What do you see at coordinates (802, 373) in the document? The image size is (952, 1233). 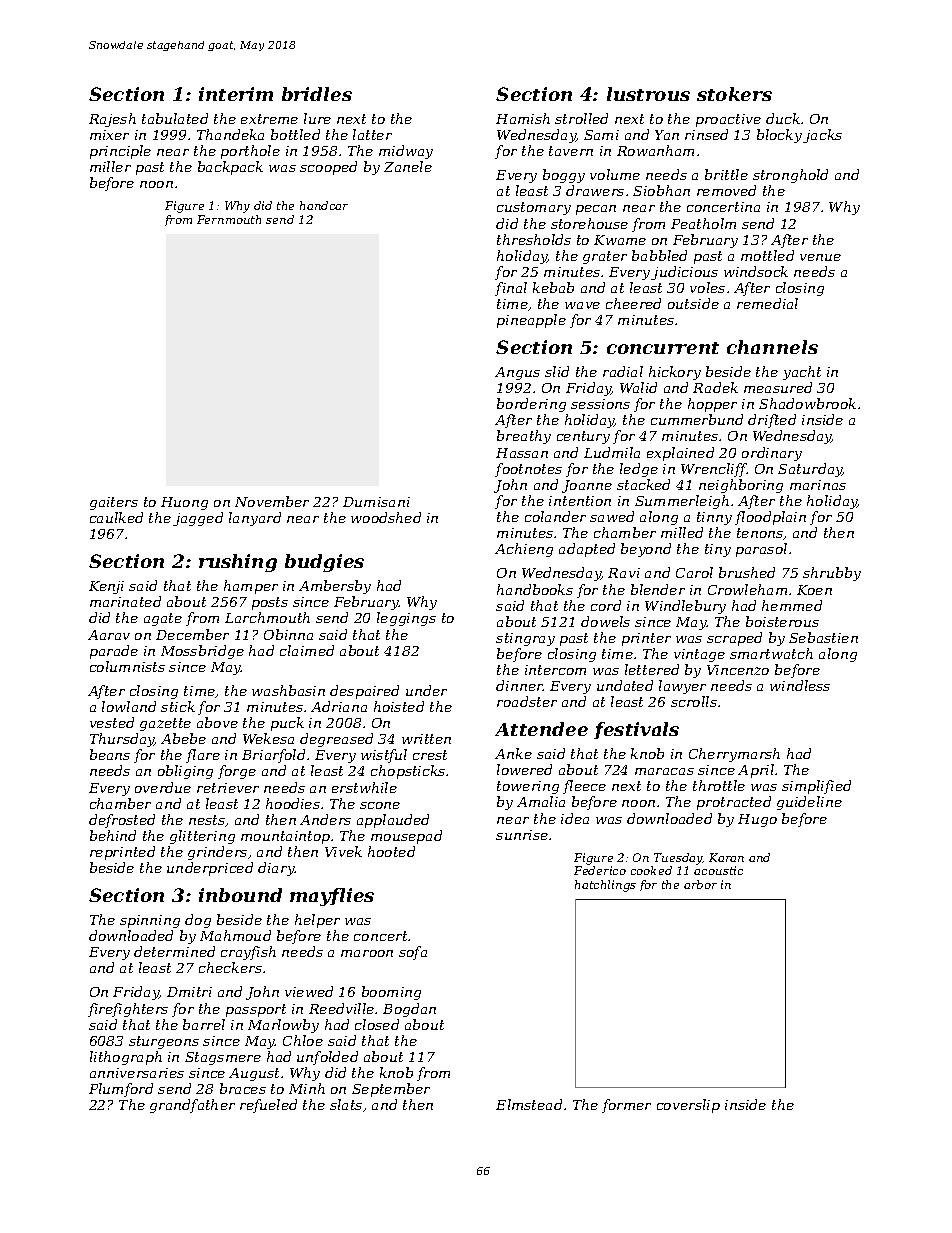 I see `yacht` at bounding box center [802, 373].
